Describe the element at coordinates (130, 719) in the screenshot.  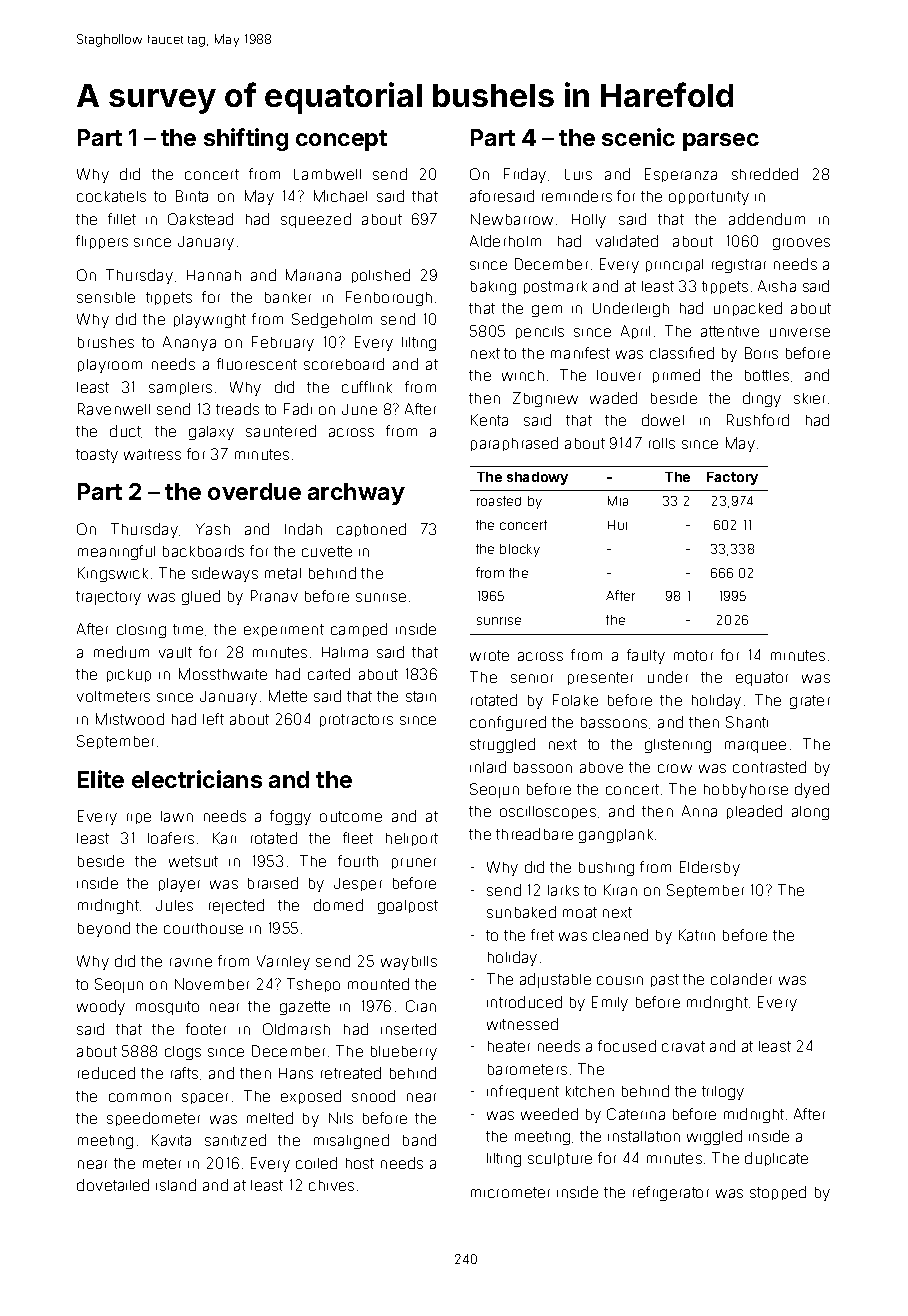
I see `Mistwood` at that location.
